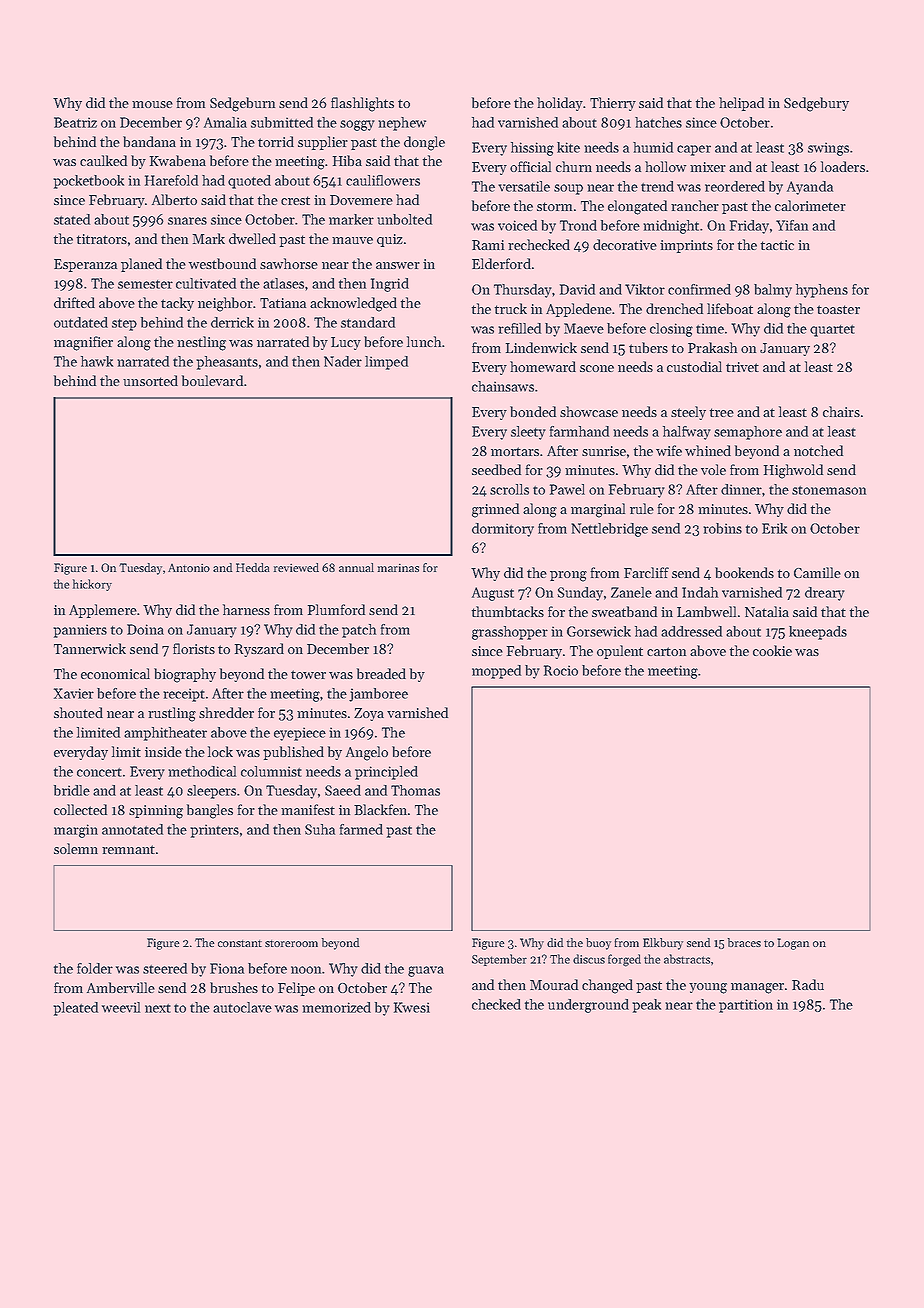 The height and width of the screenshot is (1308, 924). I want to click on mouse, so click(152, 104).
